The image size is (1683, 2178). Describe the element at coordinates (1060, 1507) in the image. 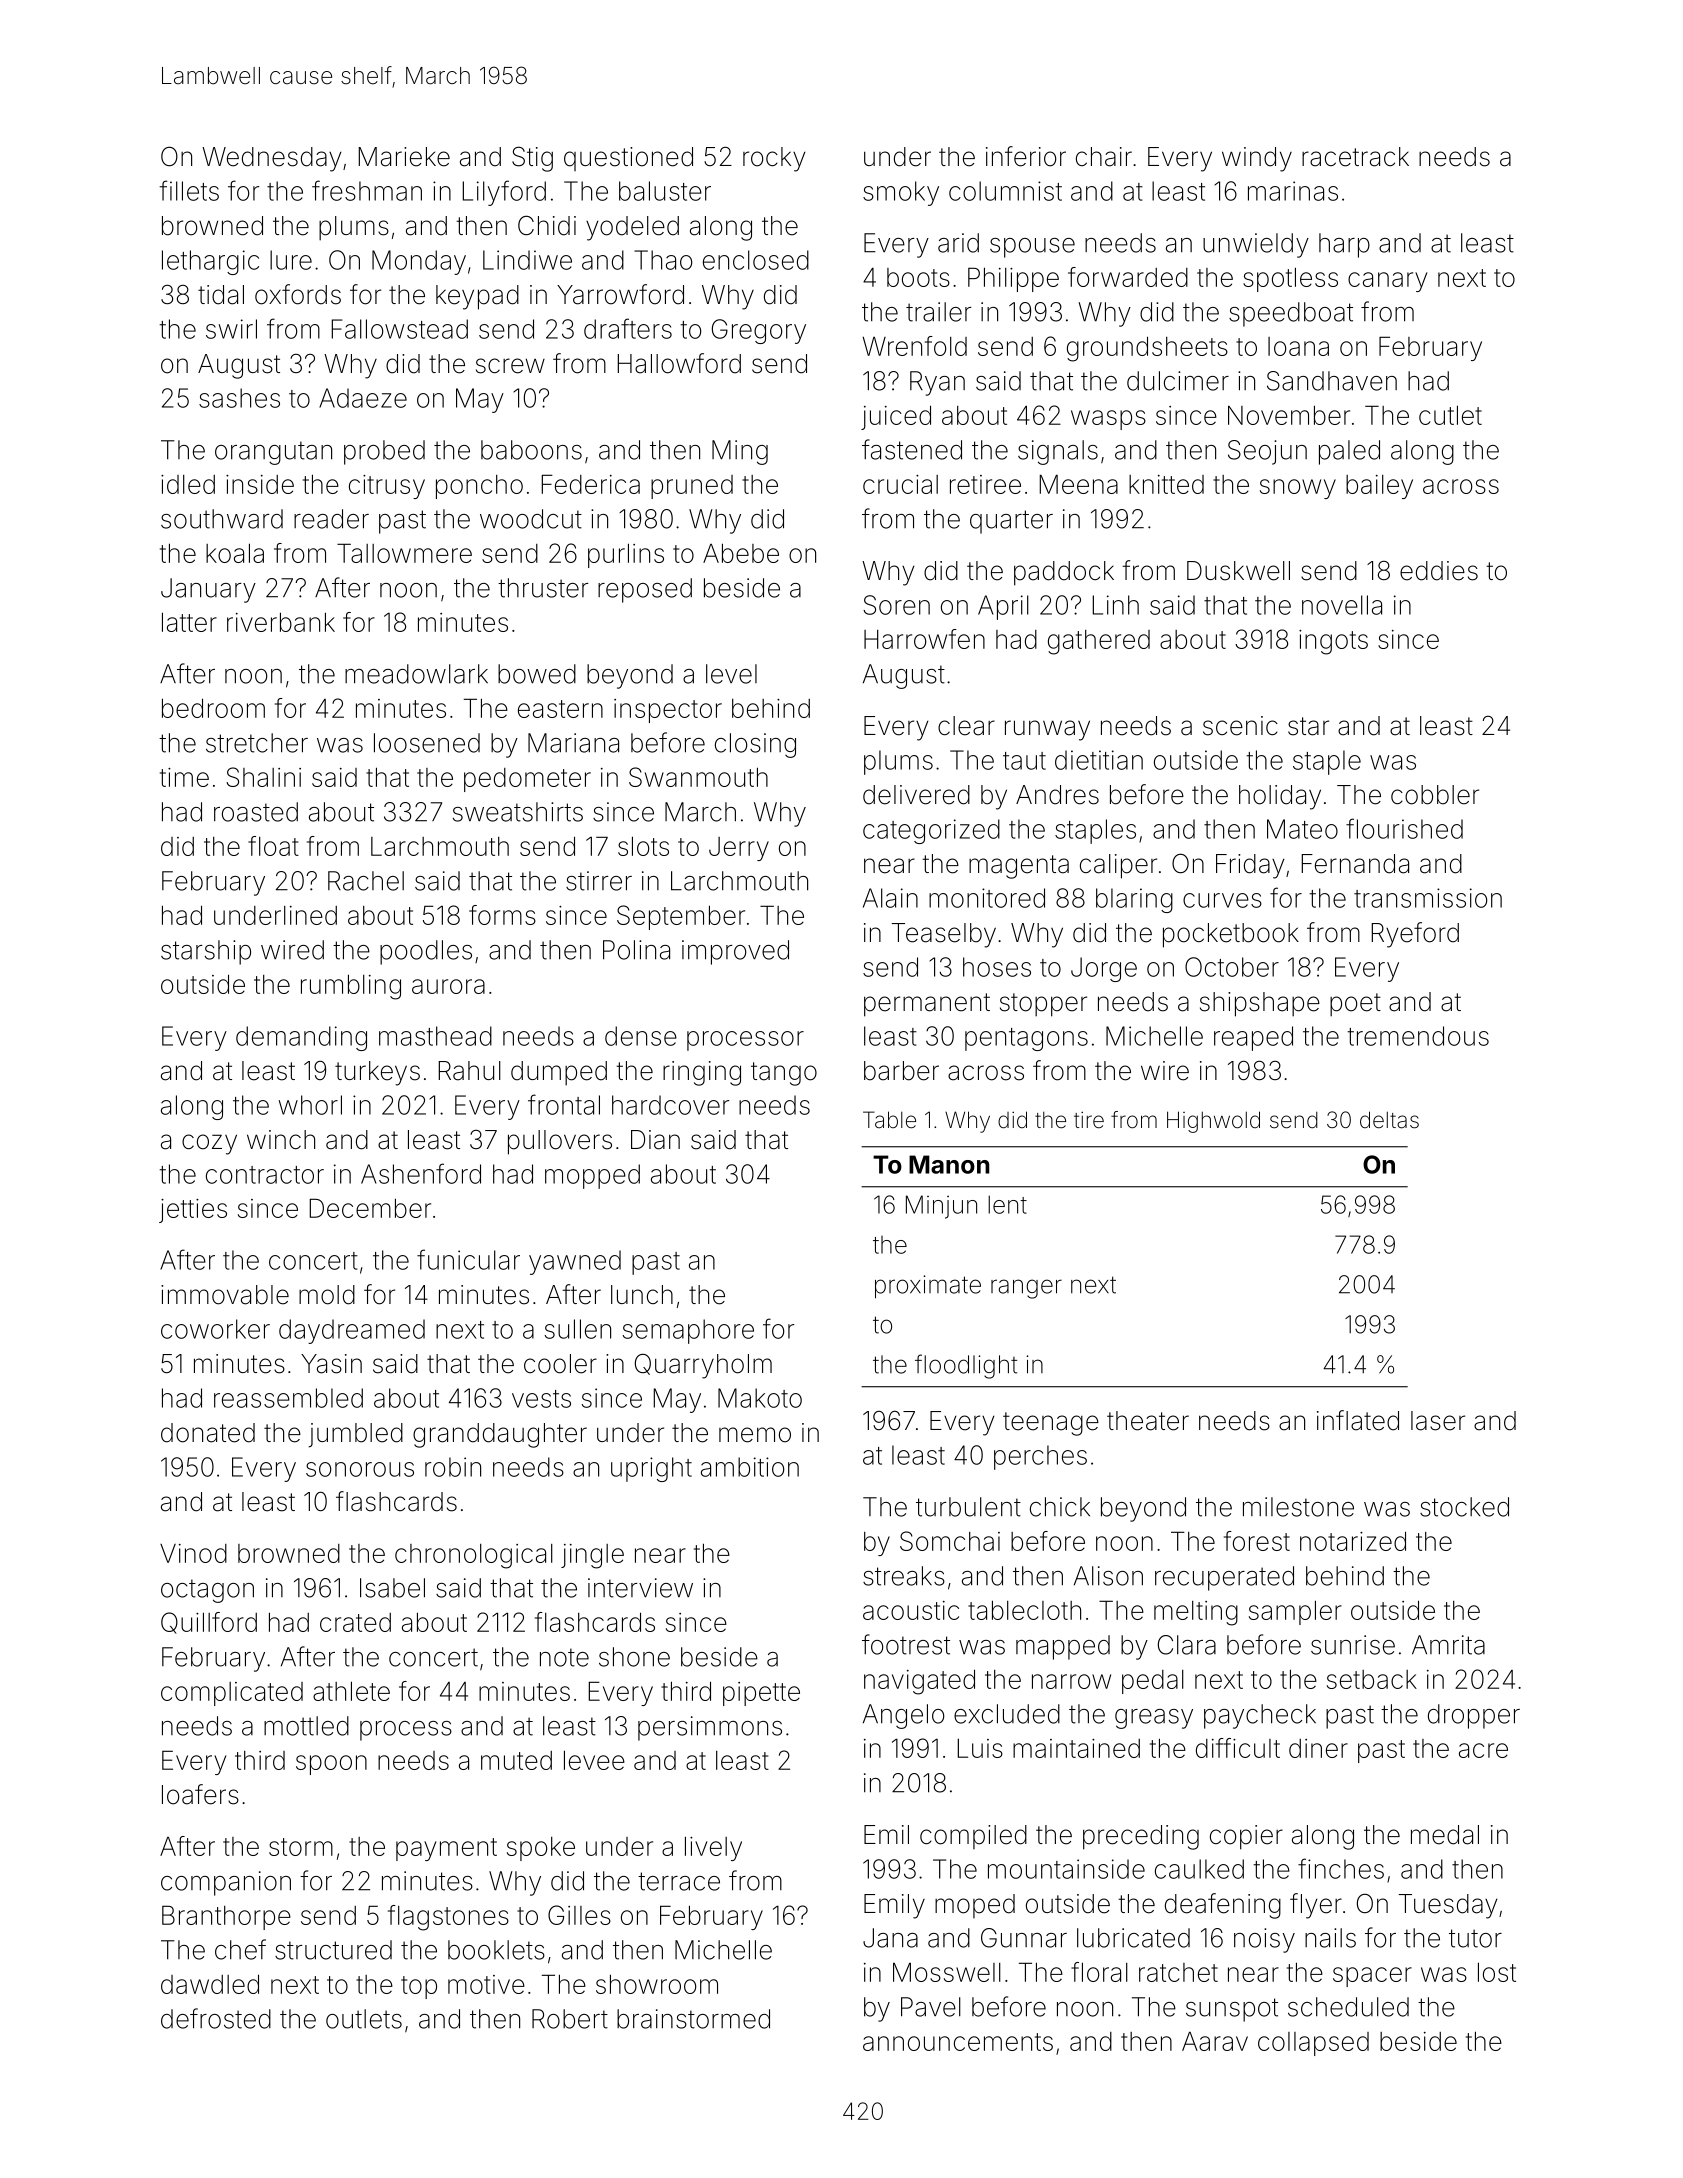

I see `chick` at that location.
